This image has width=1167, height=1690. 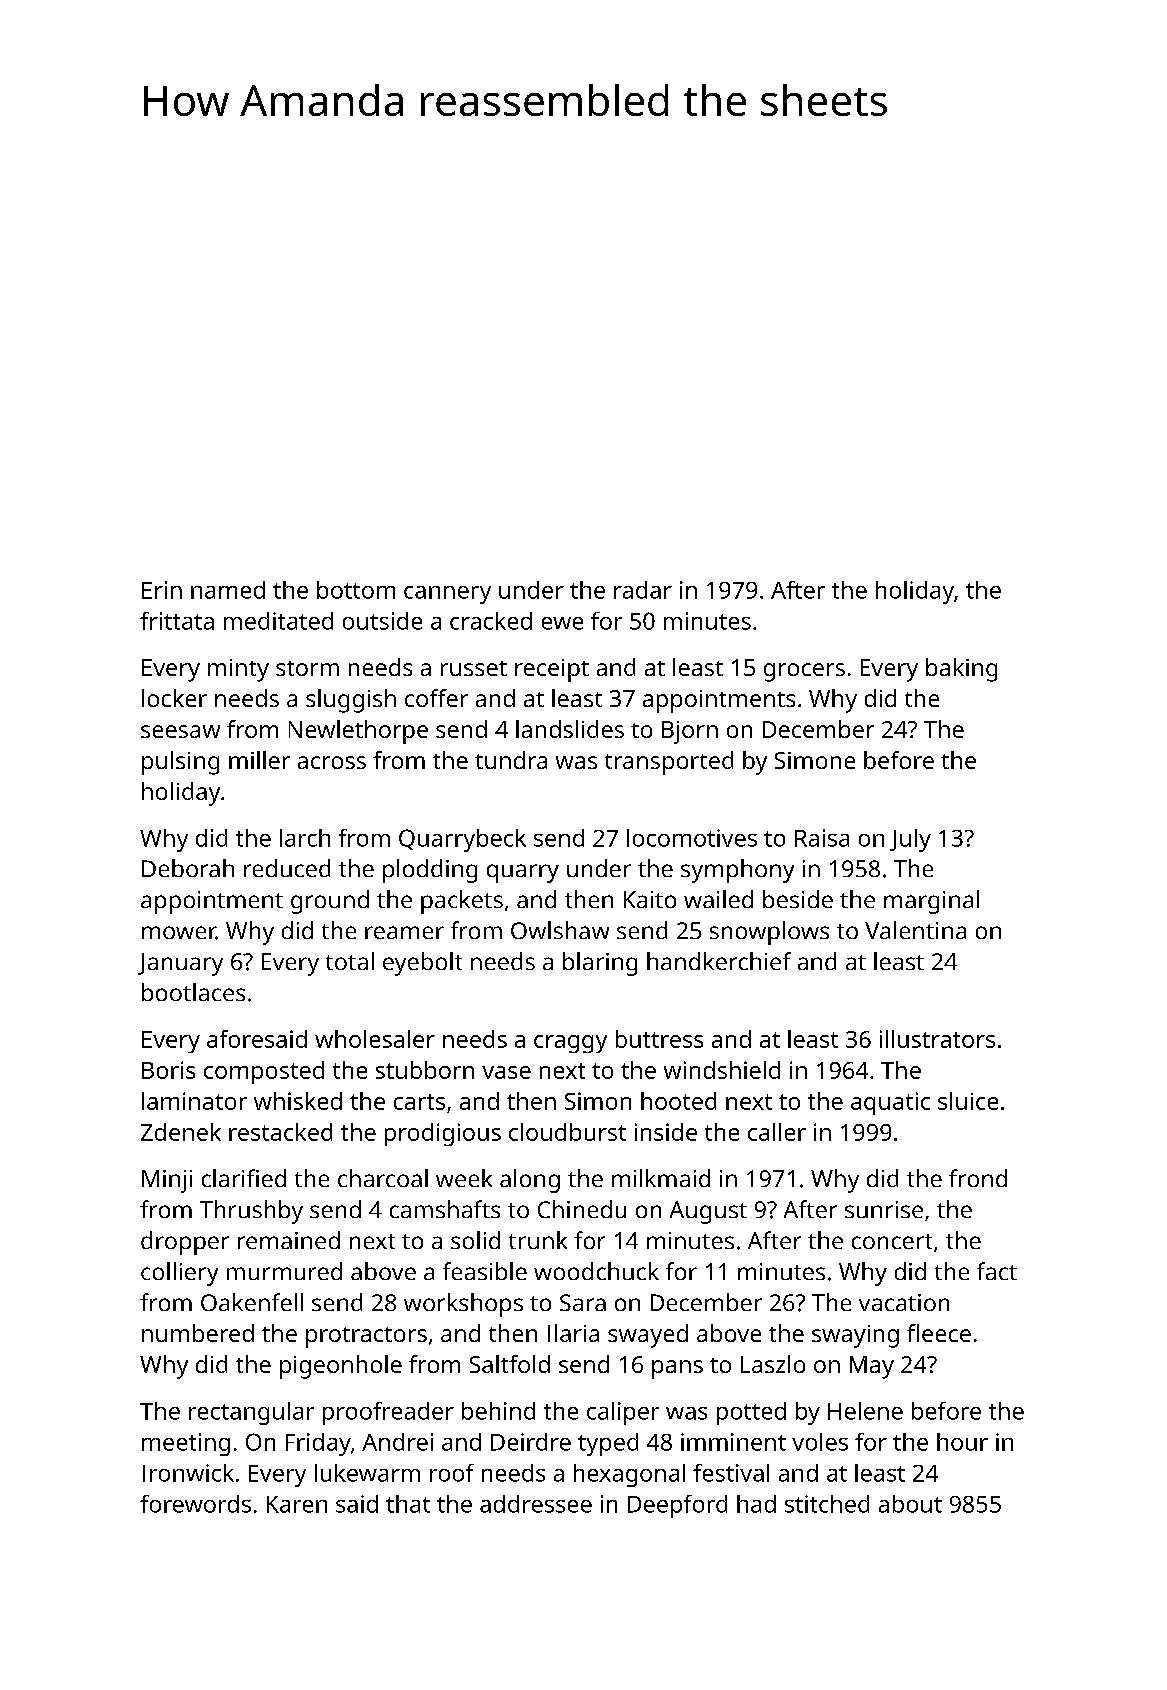 I want to click on reduced, so click(x=287, y=868).
